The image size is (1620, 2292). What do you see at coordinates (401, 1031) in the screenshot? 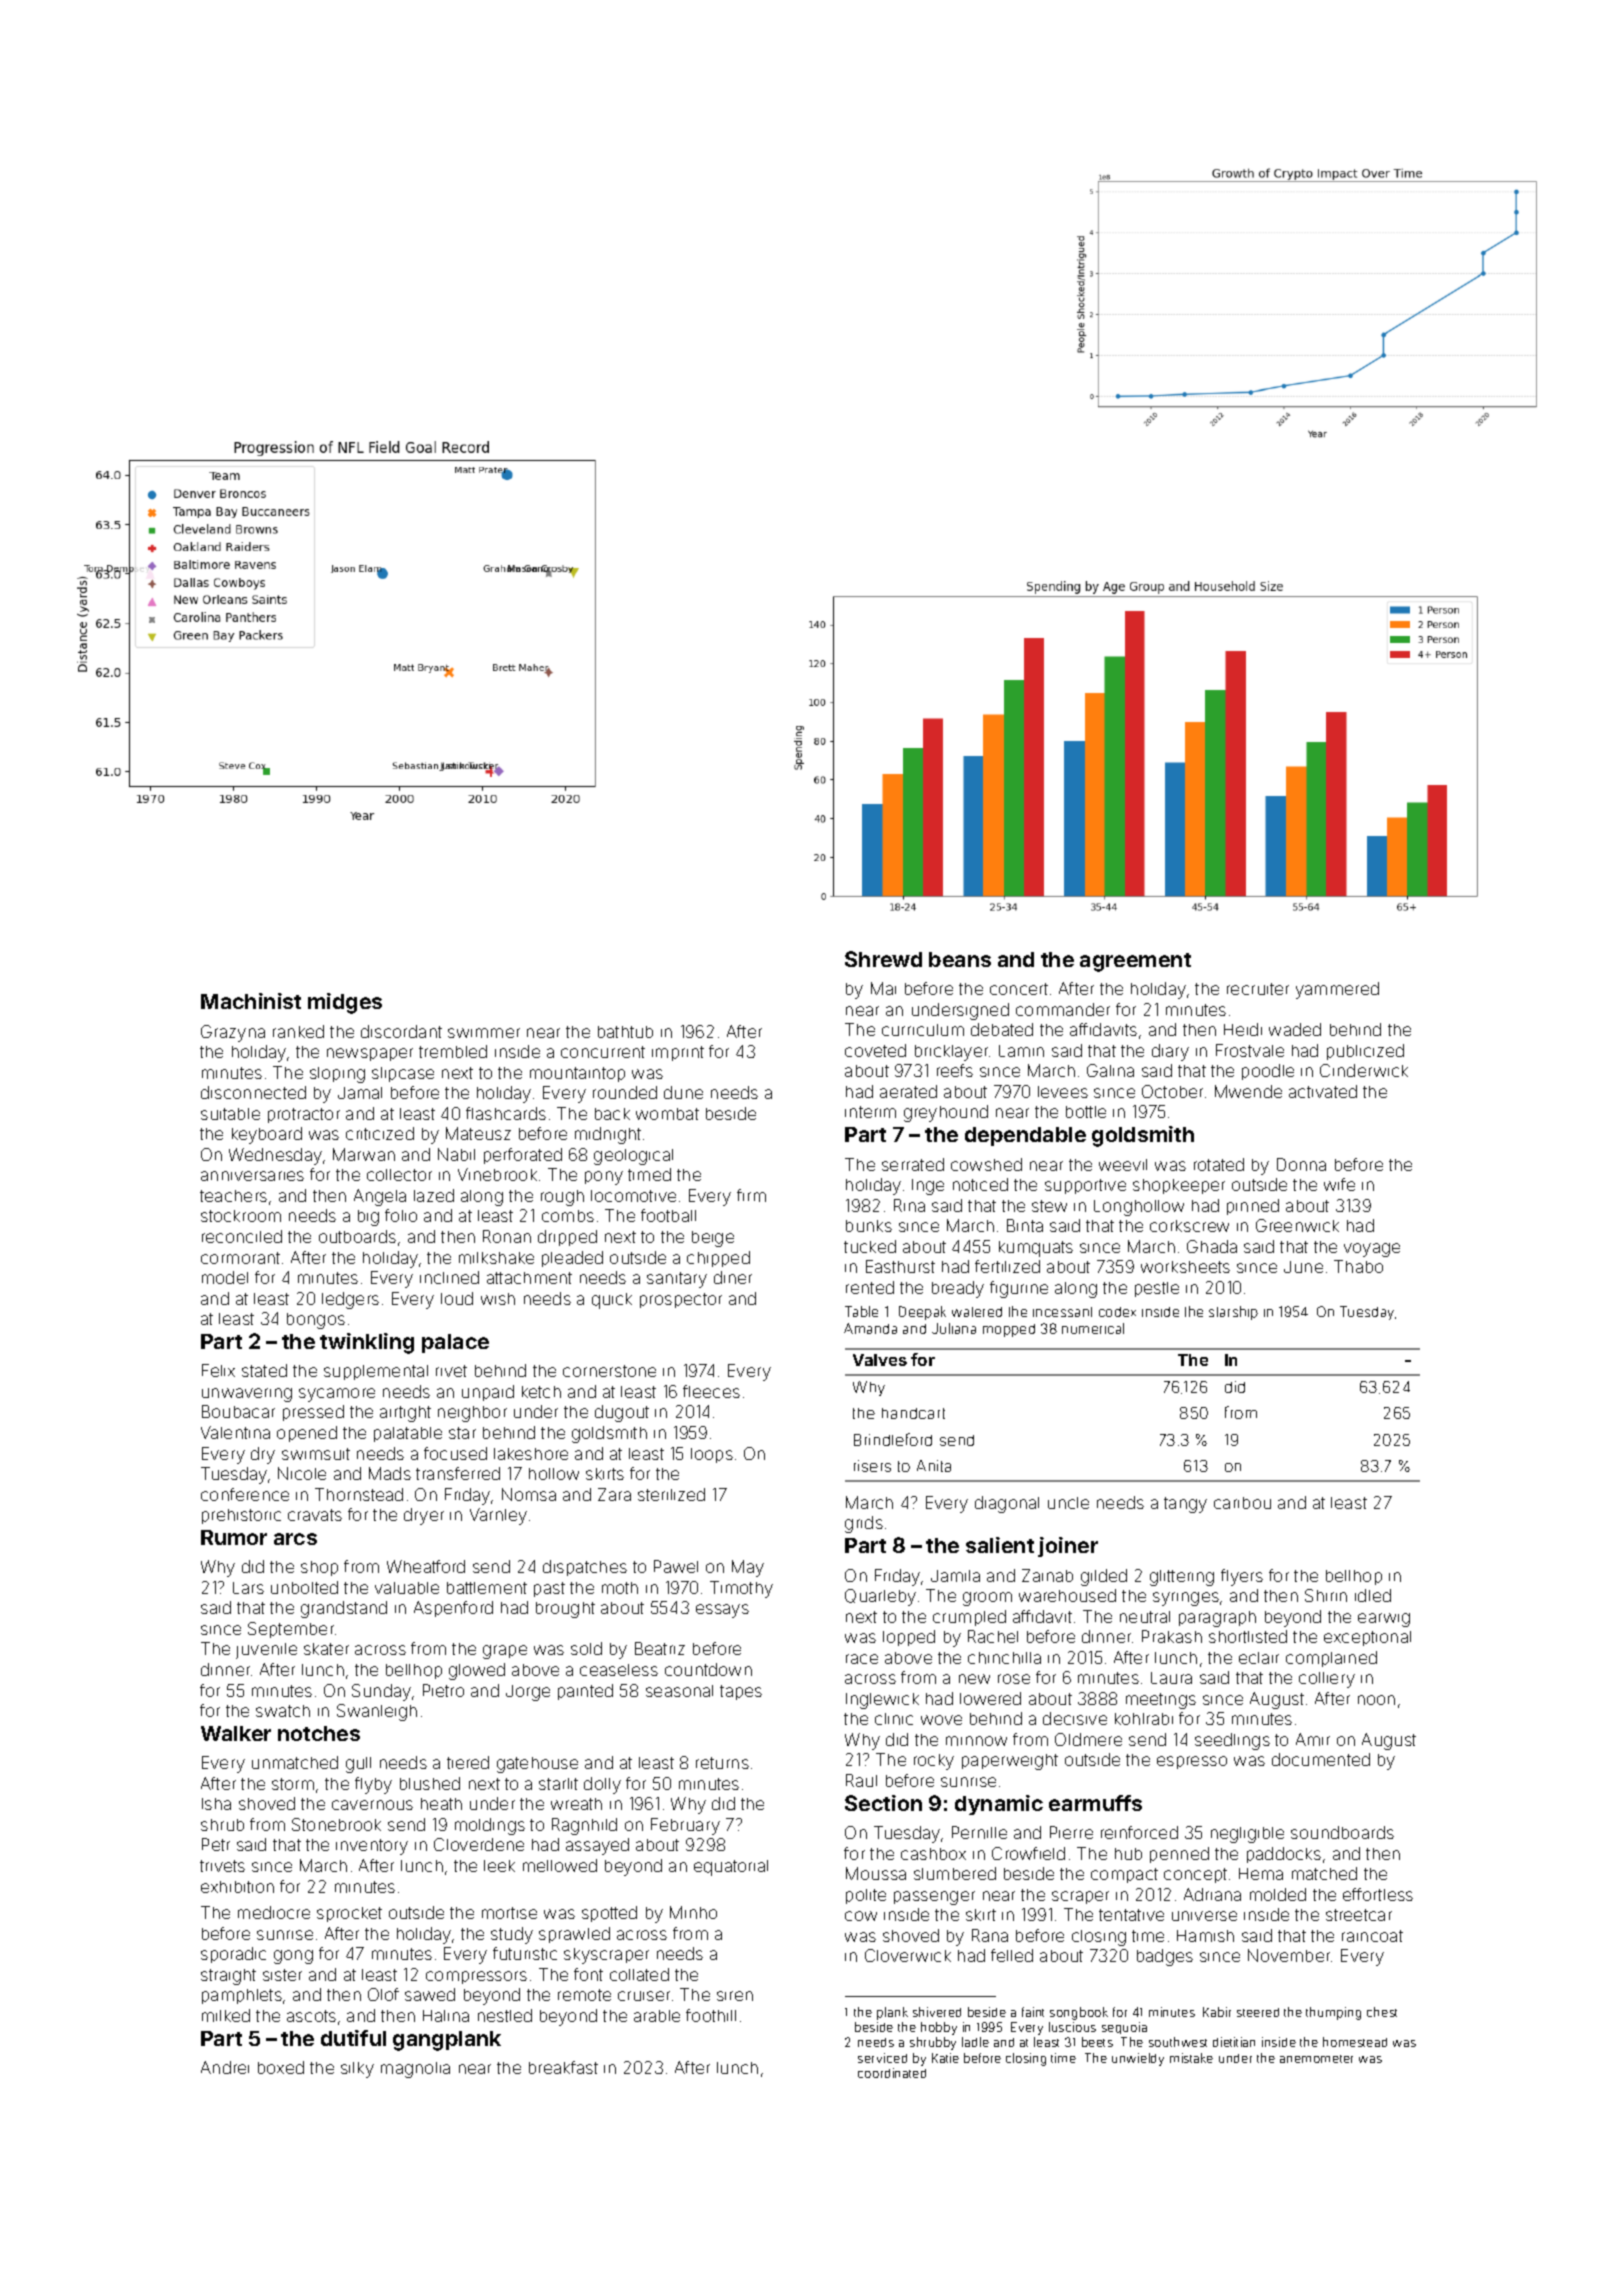
I see `discordant` at bounding box center [401, 1031].
